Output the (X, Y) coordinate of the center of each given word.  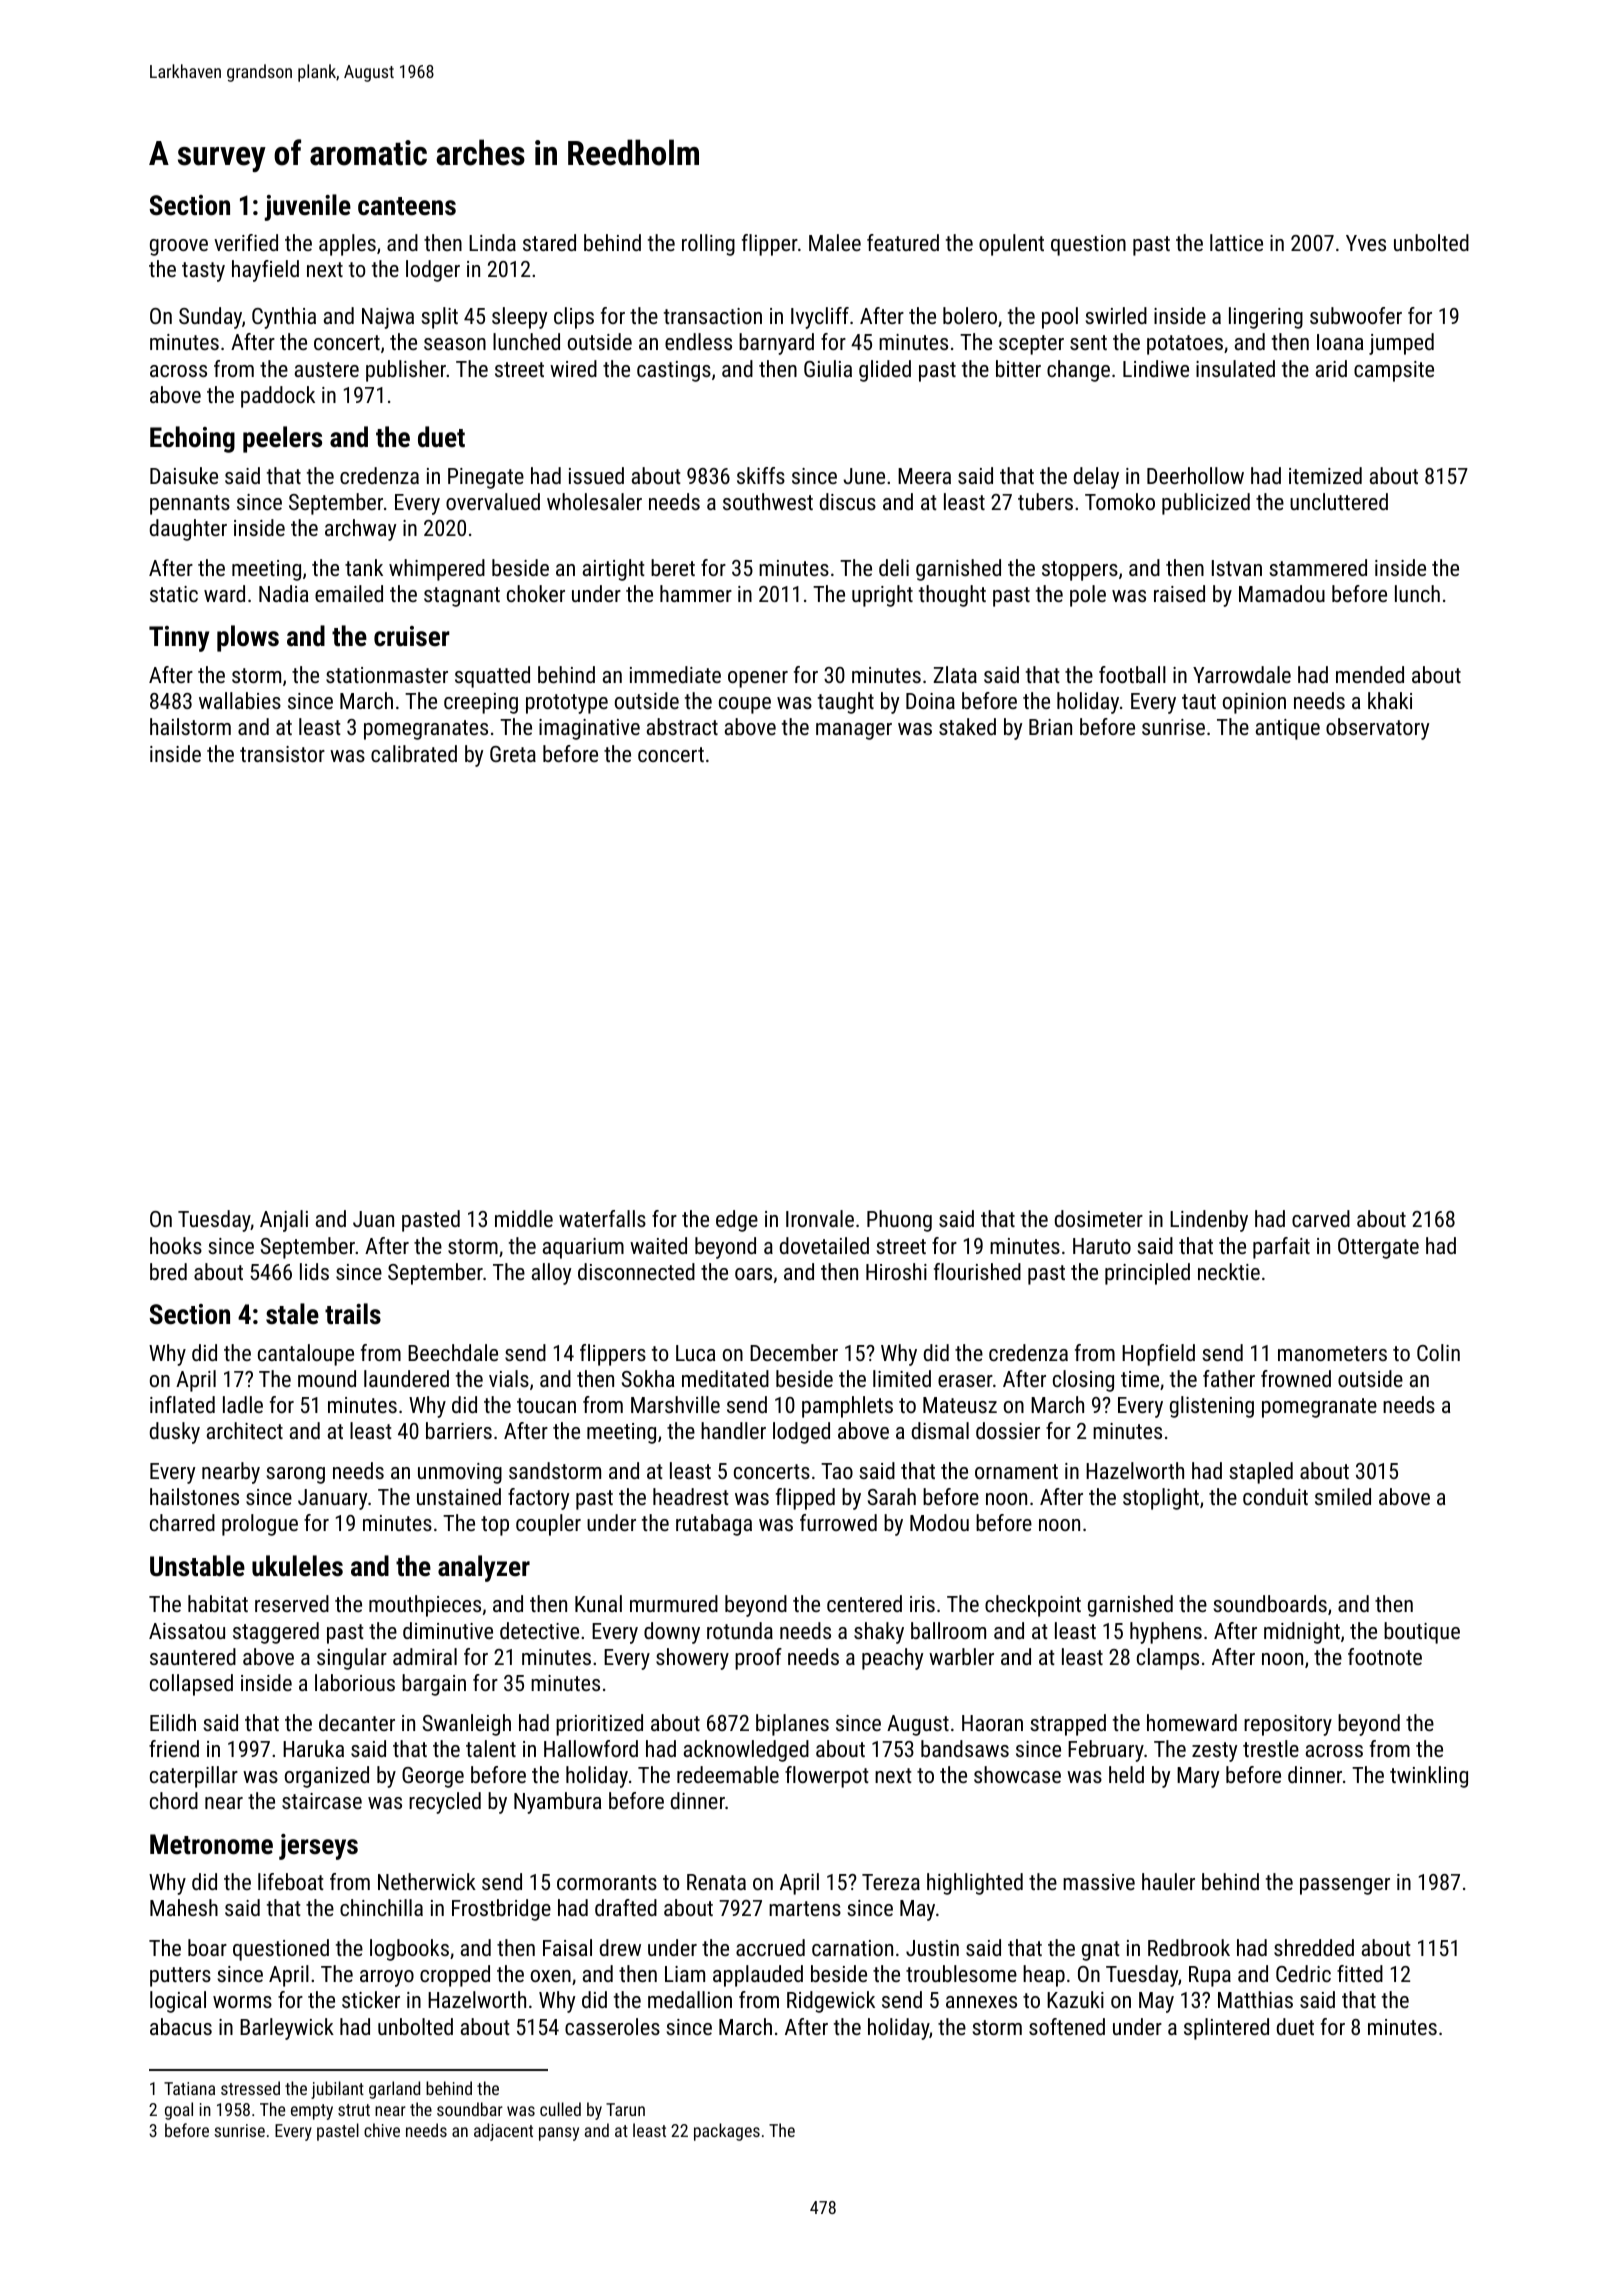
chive (382, 2130)
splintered (1226, 2029)
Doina (930, 701)
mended (1370, 674)
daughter (188, 530)
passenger (1345, 1886)
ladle (243, 1404)
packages (727, 2132)
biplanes (792, 1725)
